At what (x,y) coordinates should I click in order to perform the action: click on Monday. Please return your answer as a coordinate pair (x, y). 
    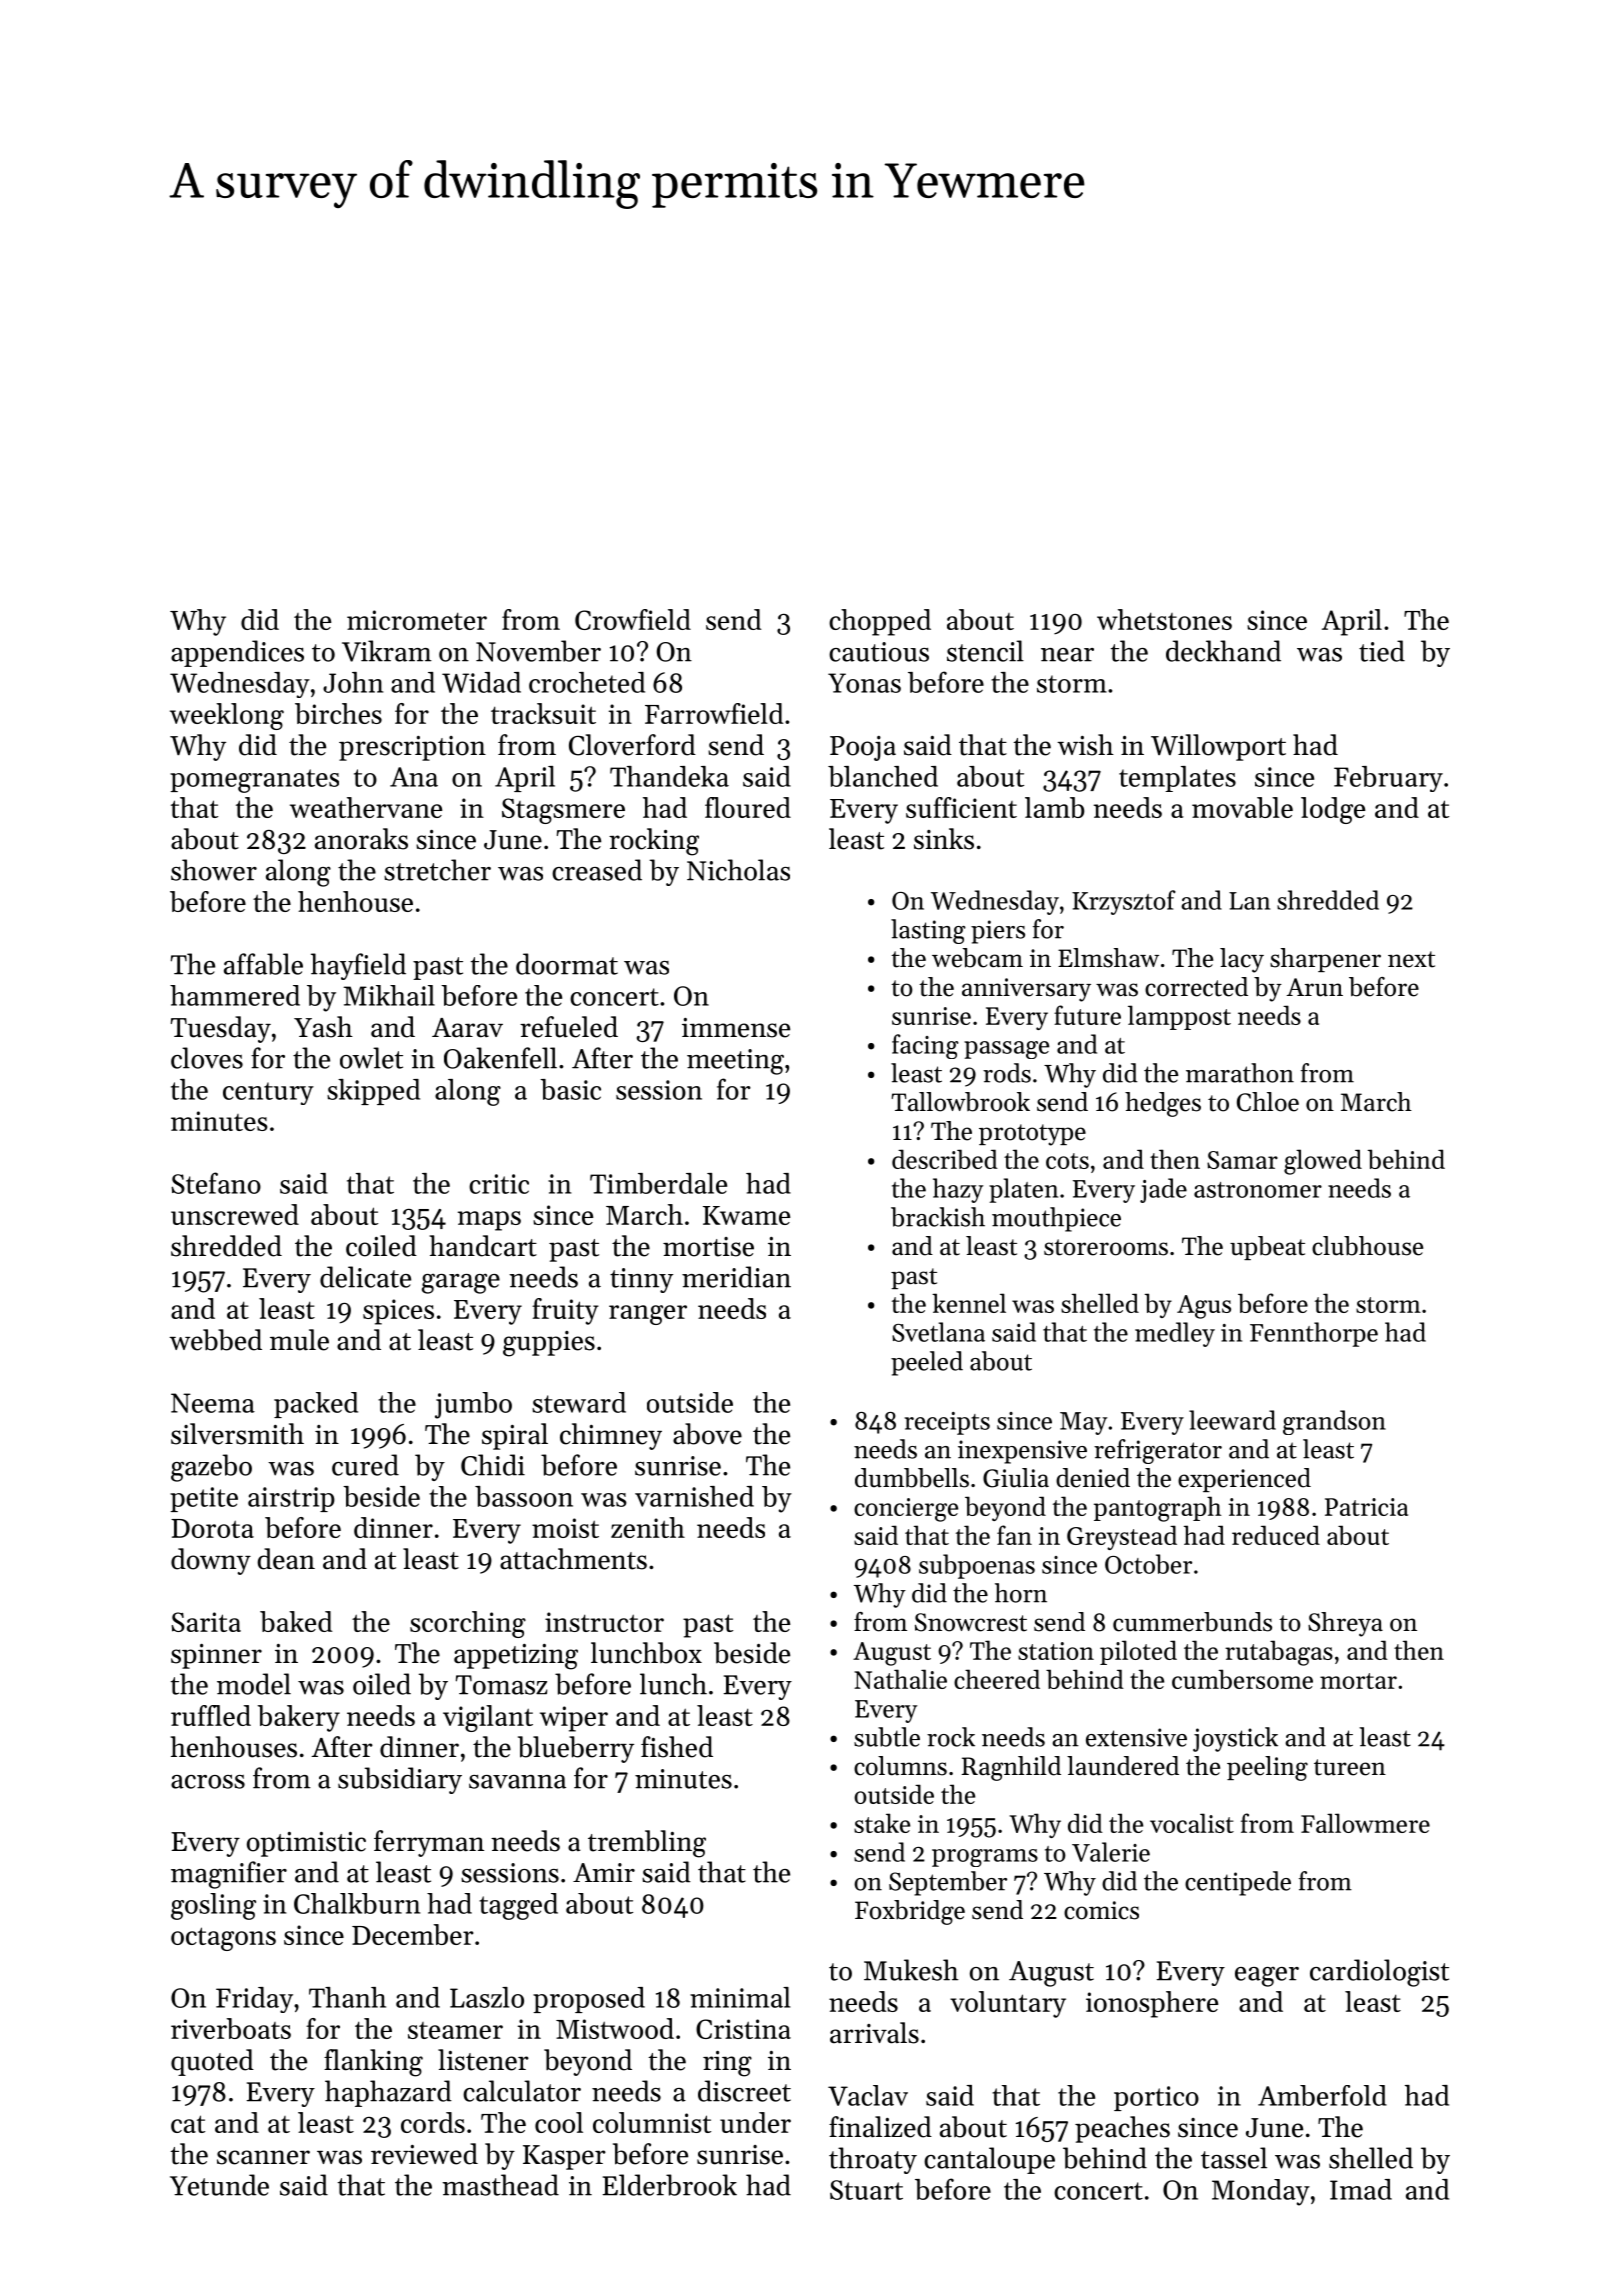
    Looking at the image, I should click on (1261, 2192).
